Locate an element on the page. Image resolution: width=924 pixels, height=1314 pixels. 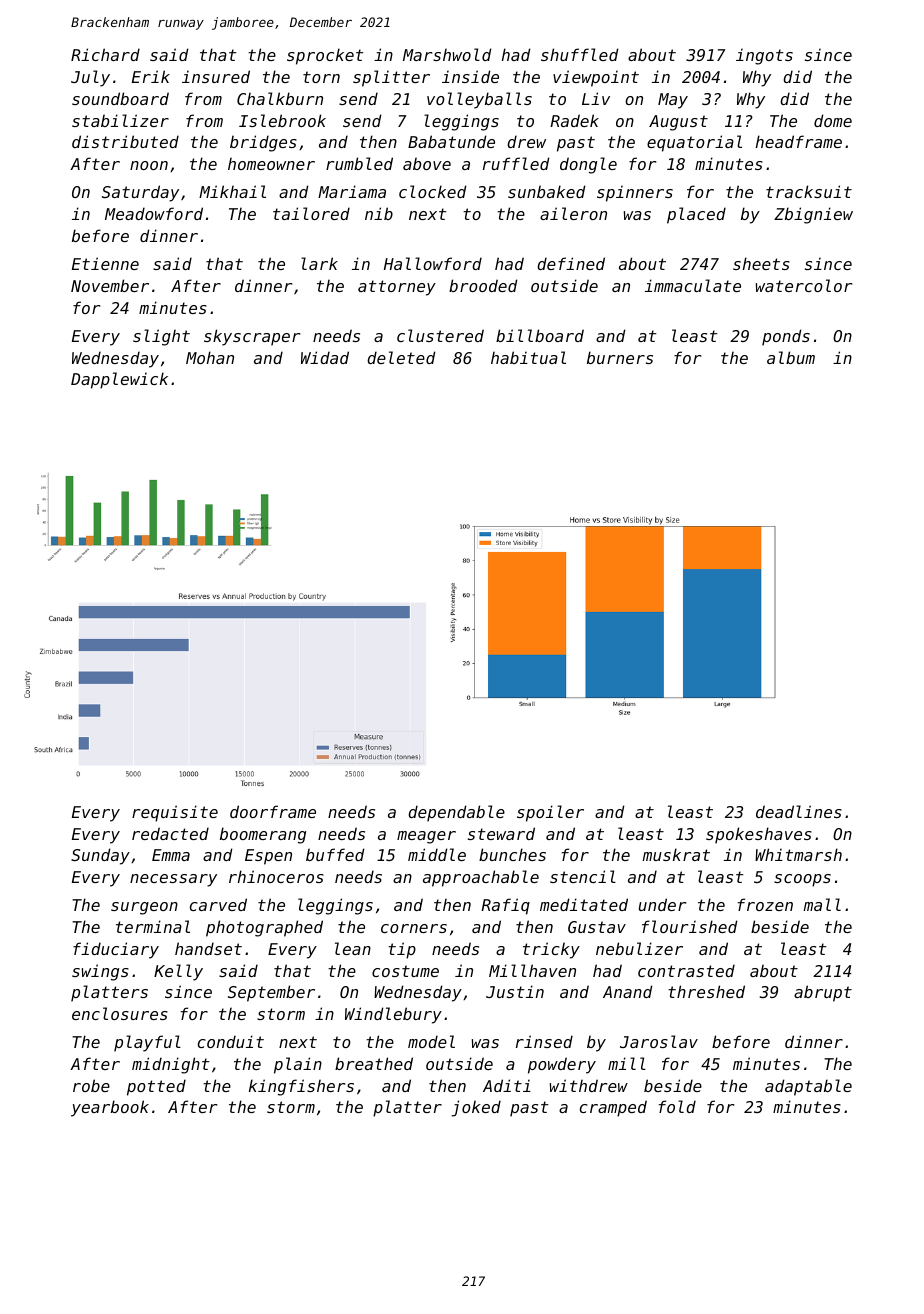
deadlines is located at coordinates (799, 811).
